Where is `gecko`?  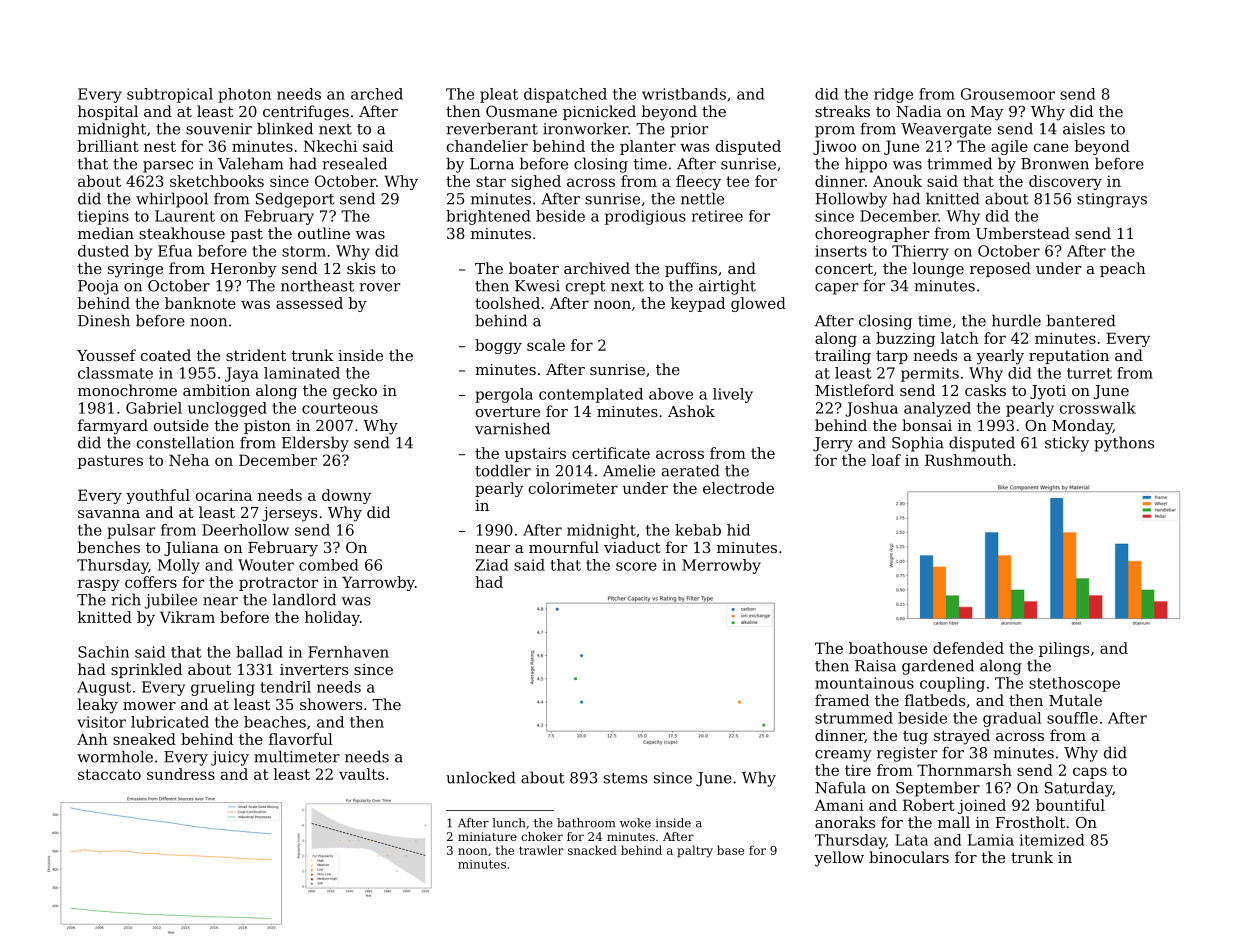
gecko is located at coordinates (355, 392).
